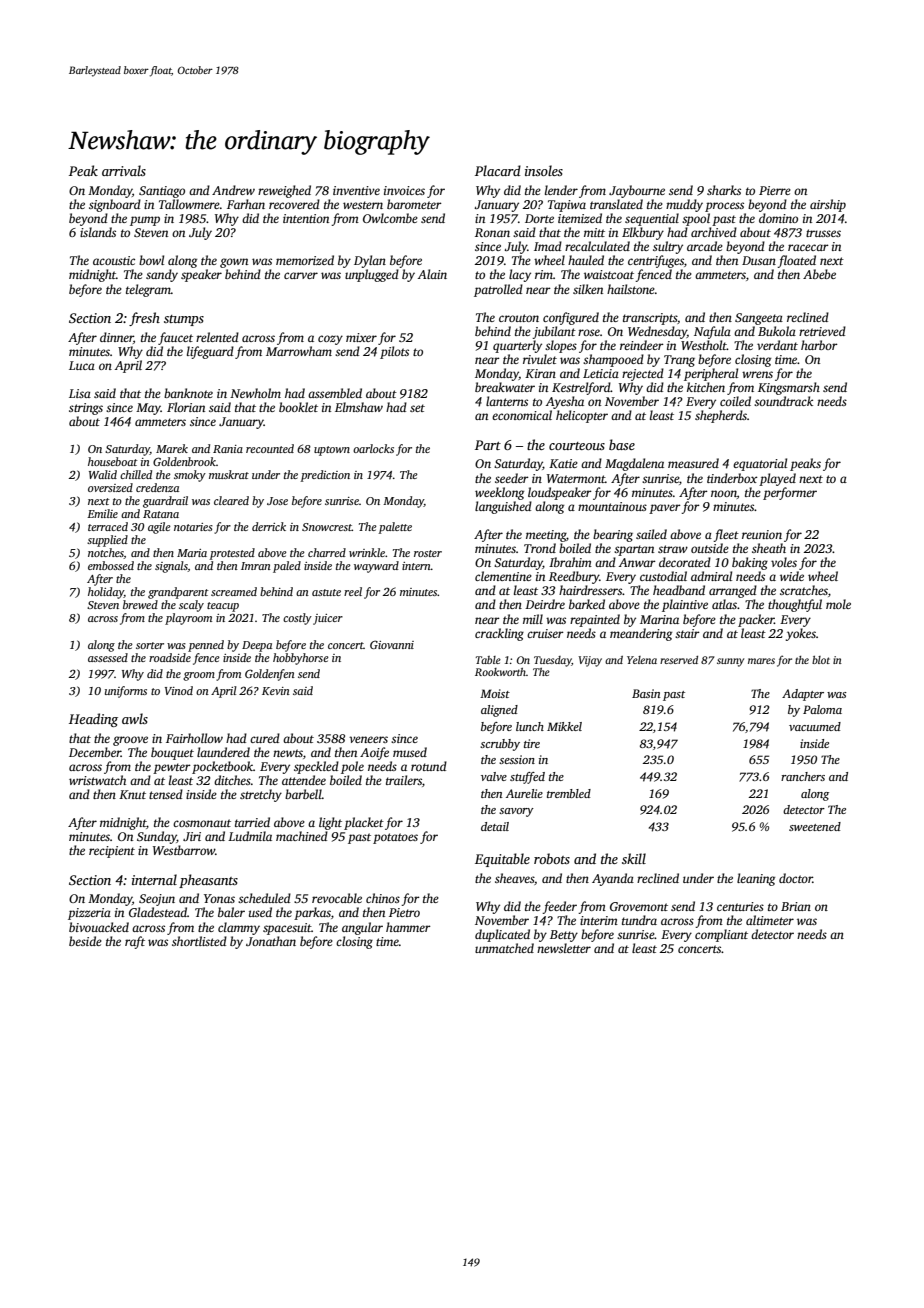 The width and height of the screenshot is (924, 1308). I want to click on tarried, so click(252, 822).
